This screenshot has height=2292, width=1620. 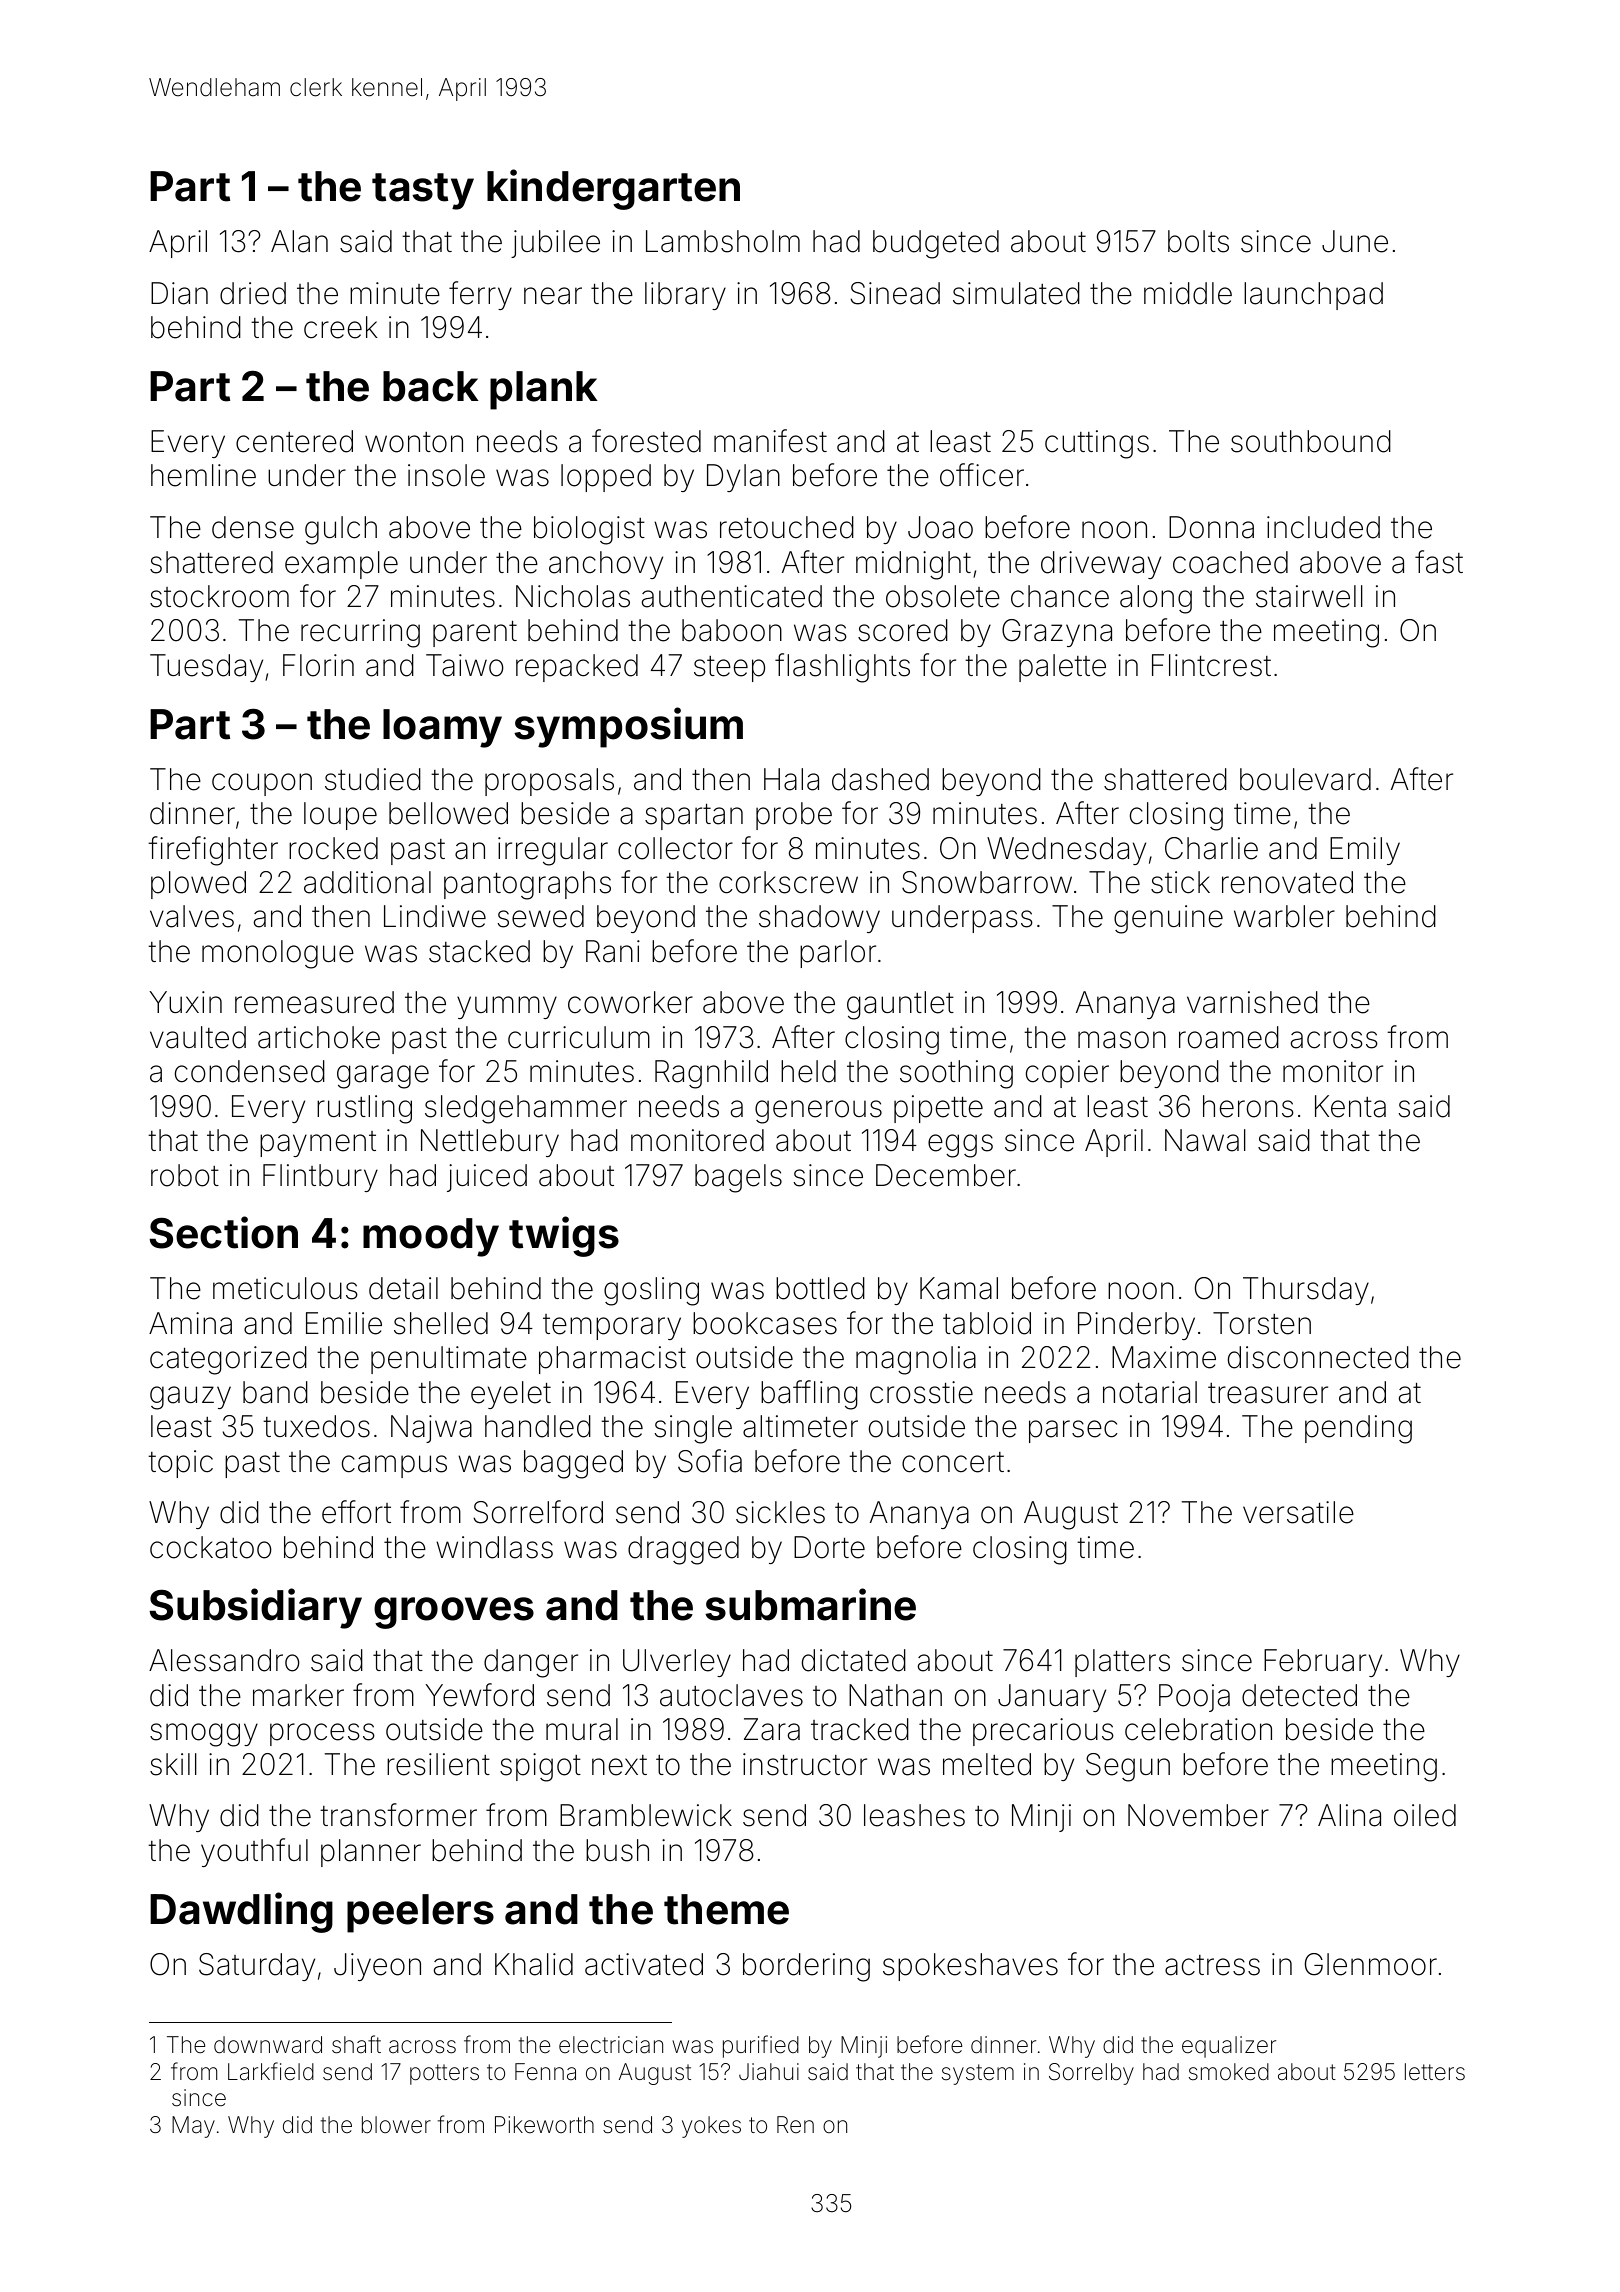 What do you see at coordinates (475, 633) in the screenshot?
I see `parent` at bounding box center [475, 633].
